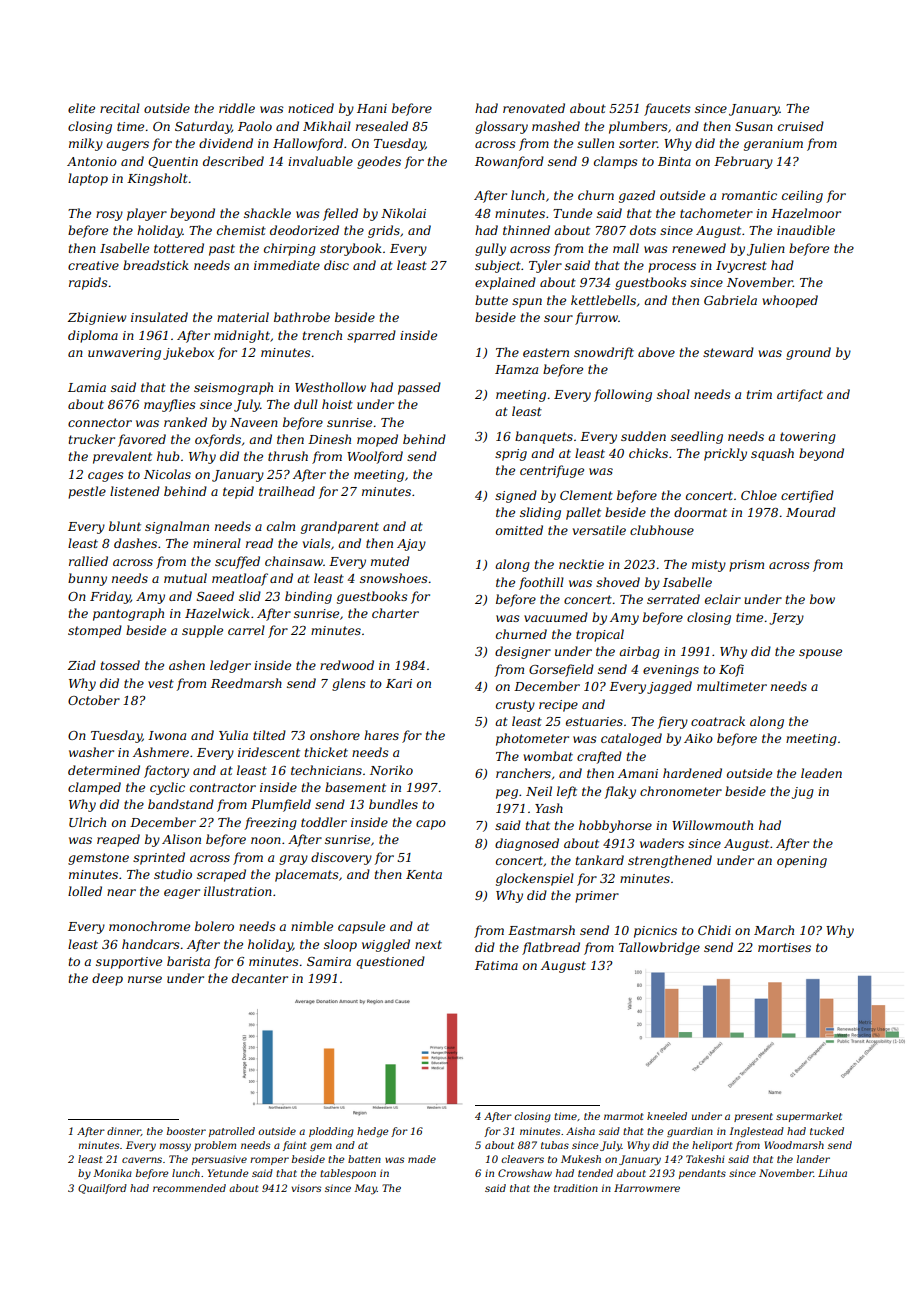 This page has height=1308, width=924. I want to click on faucets, so click(667, 109).
